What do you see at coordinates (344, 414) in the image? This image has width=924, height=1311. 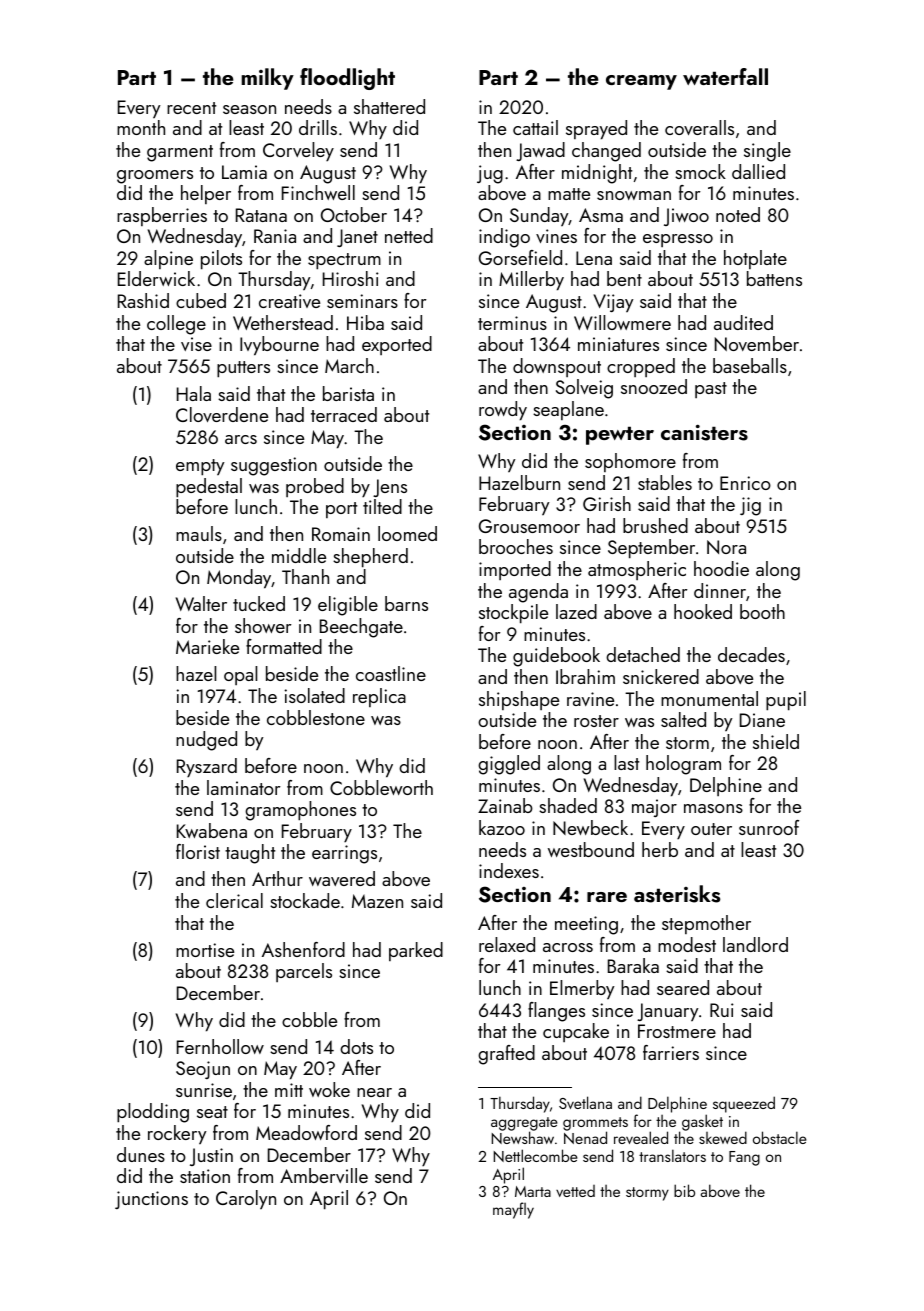 I see `terraced` at bounding box center [344, 414].
